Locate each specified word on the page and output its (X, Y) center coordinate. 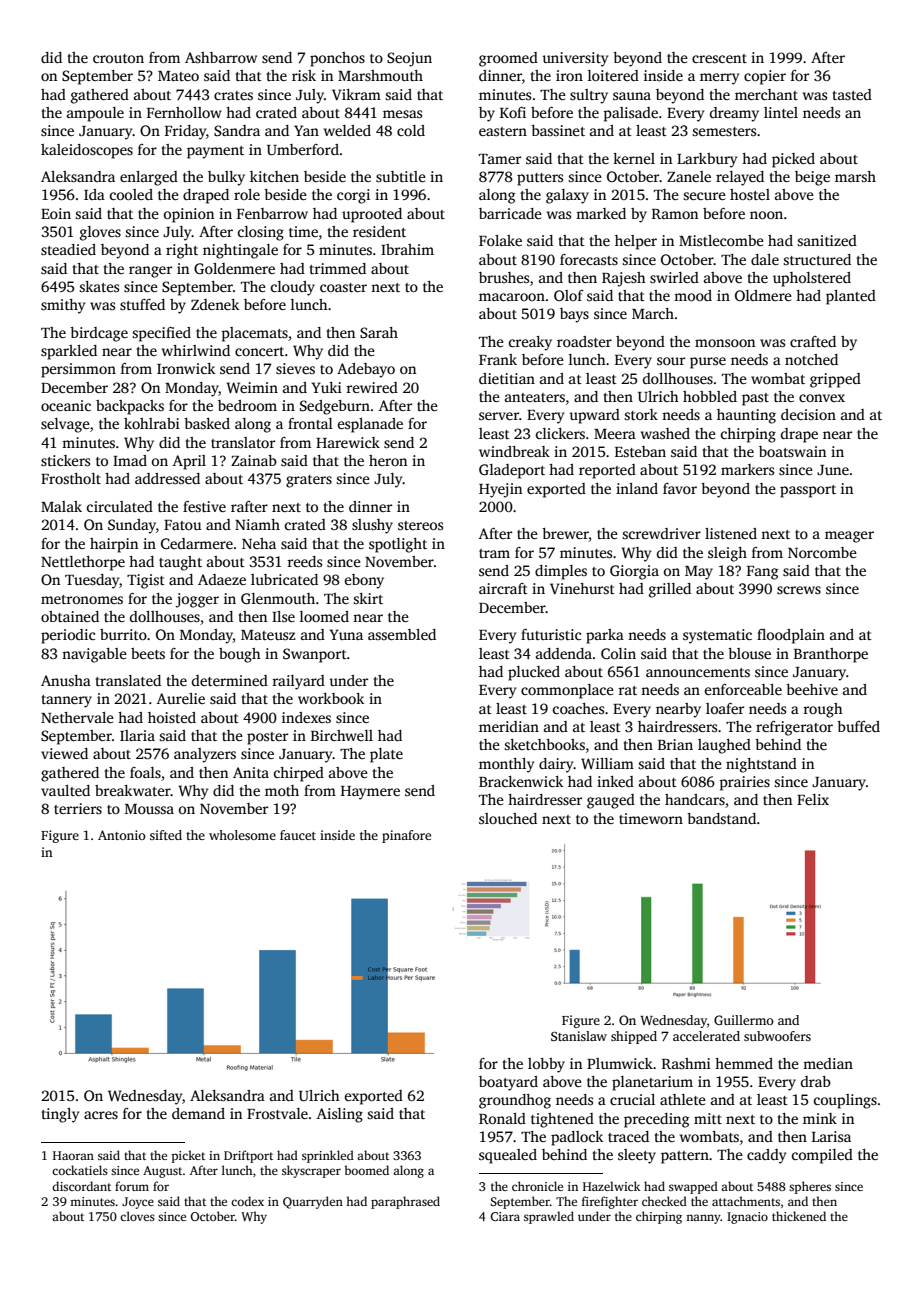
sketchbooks (544, 744)
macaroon (512, 297)
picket (188, 1156)
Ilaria (137, 735)
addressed (167, 478)
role (247, 194)
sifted (166, 835)
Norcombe (822, 552)
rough (823, 710)
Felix (813, 799)
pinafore (406, 836)
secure (704, 196)
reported (607, 471)
